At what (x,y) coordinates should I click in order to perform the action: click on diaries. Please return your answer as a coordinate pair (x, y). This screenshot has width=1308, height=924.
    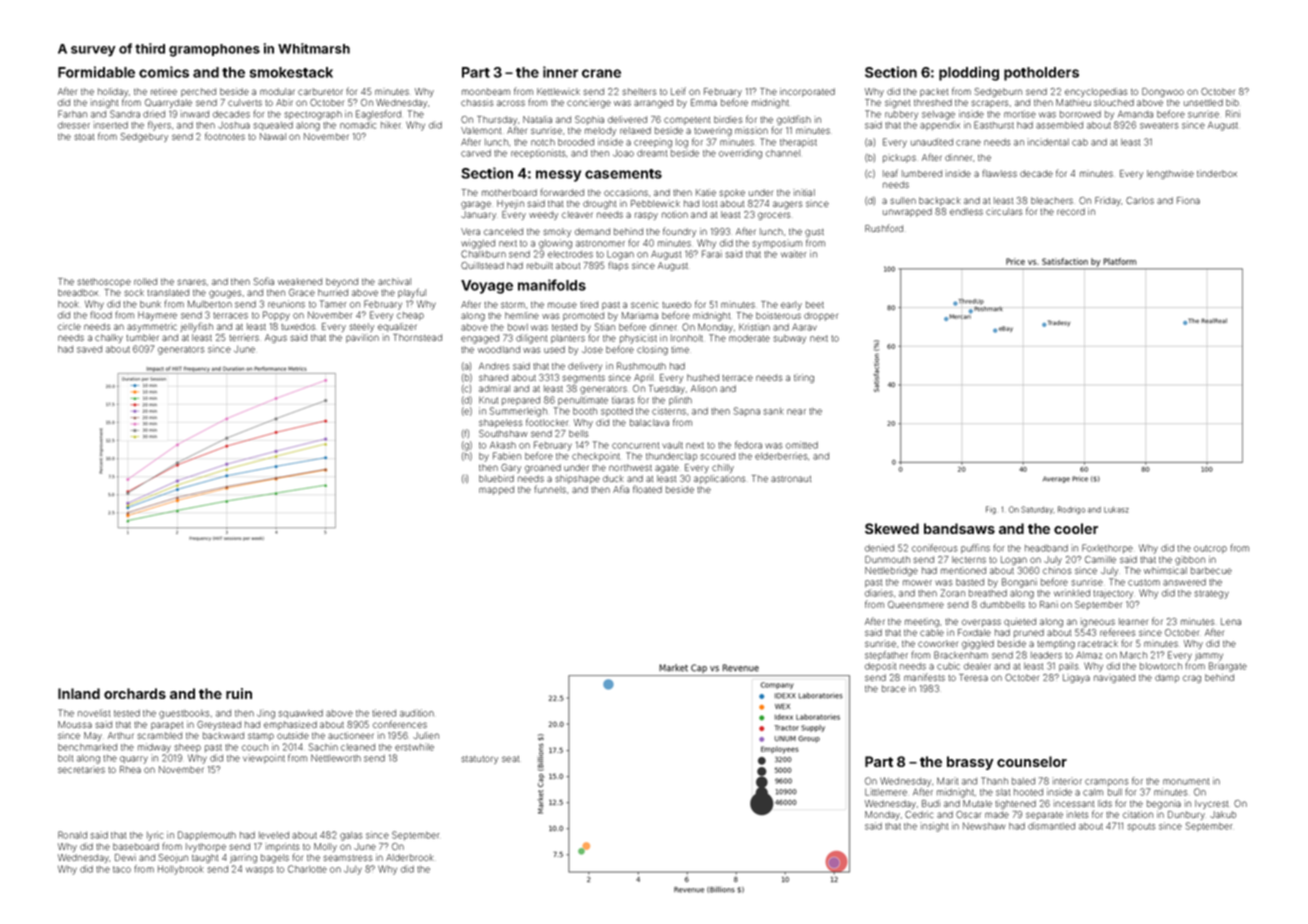
    Looking at the image, I should click on (879, 593).
